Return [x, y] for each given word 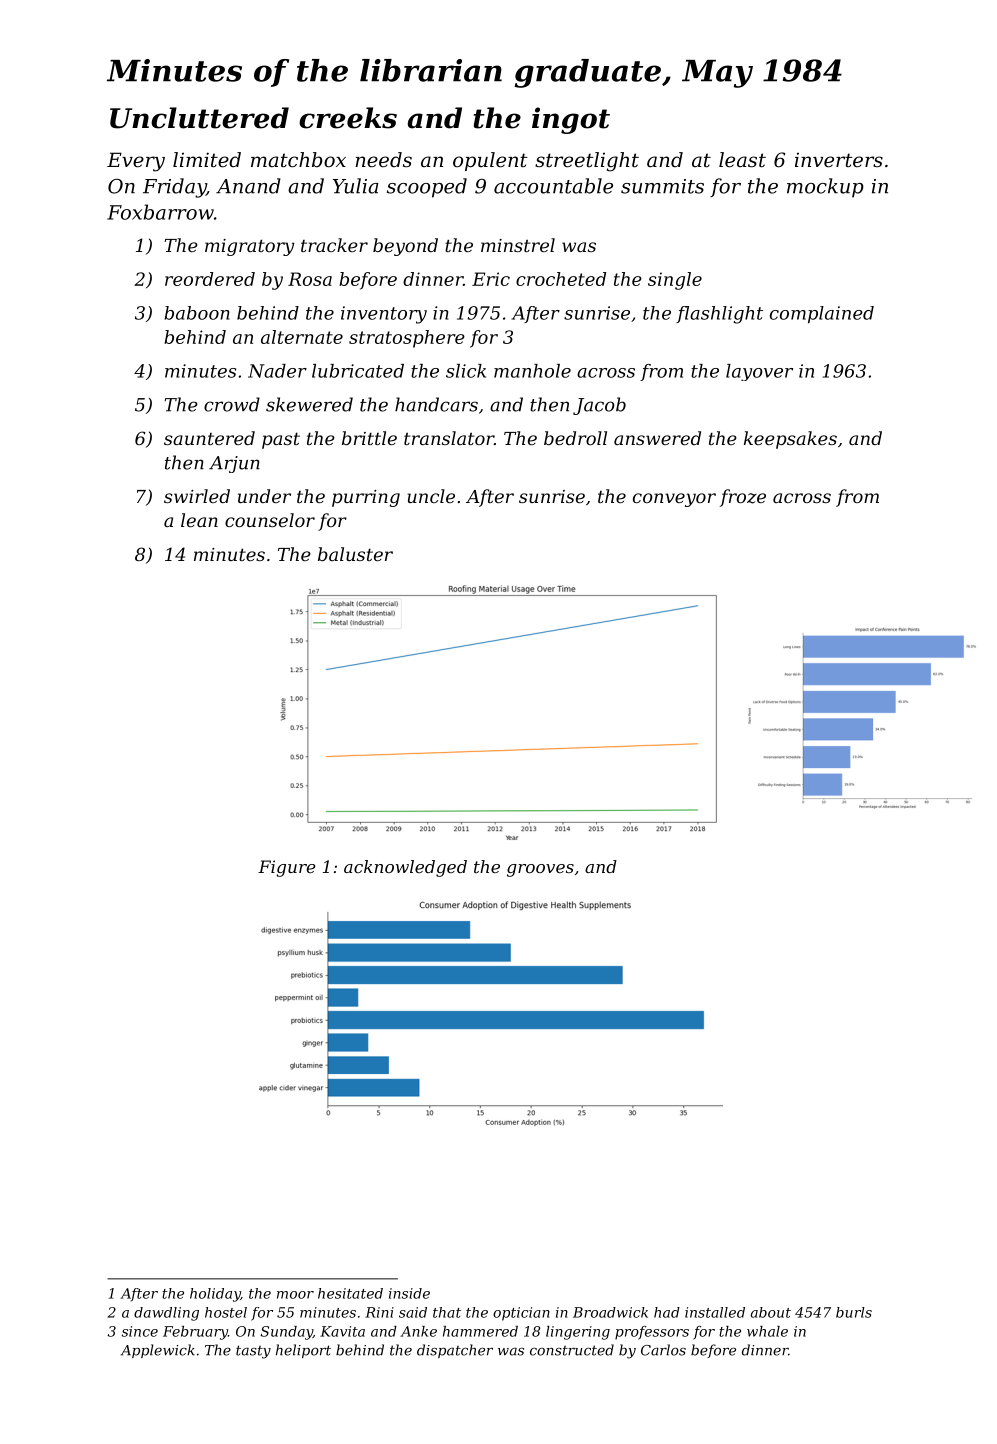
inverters [839, 159]
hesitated [350, 1293]
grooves [540, 870]
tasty [253, 1352]
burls [854, 1312]
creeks [348, 118]
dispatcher [455, 1351]
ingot [571, 120]
